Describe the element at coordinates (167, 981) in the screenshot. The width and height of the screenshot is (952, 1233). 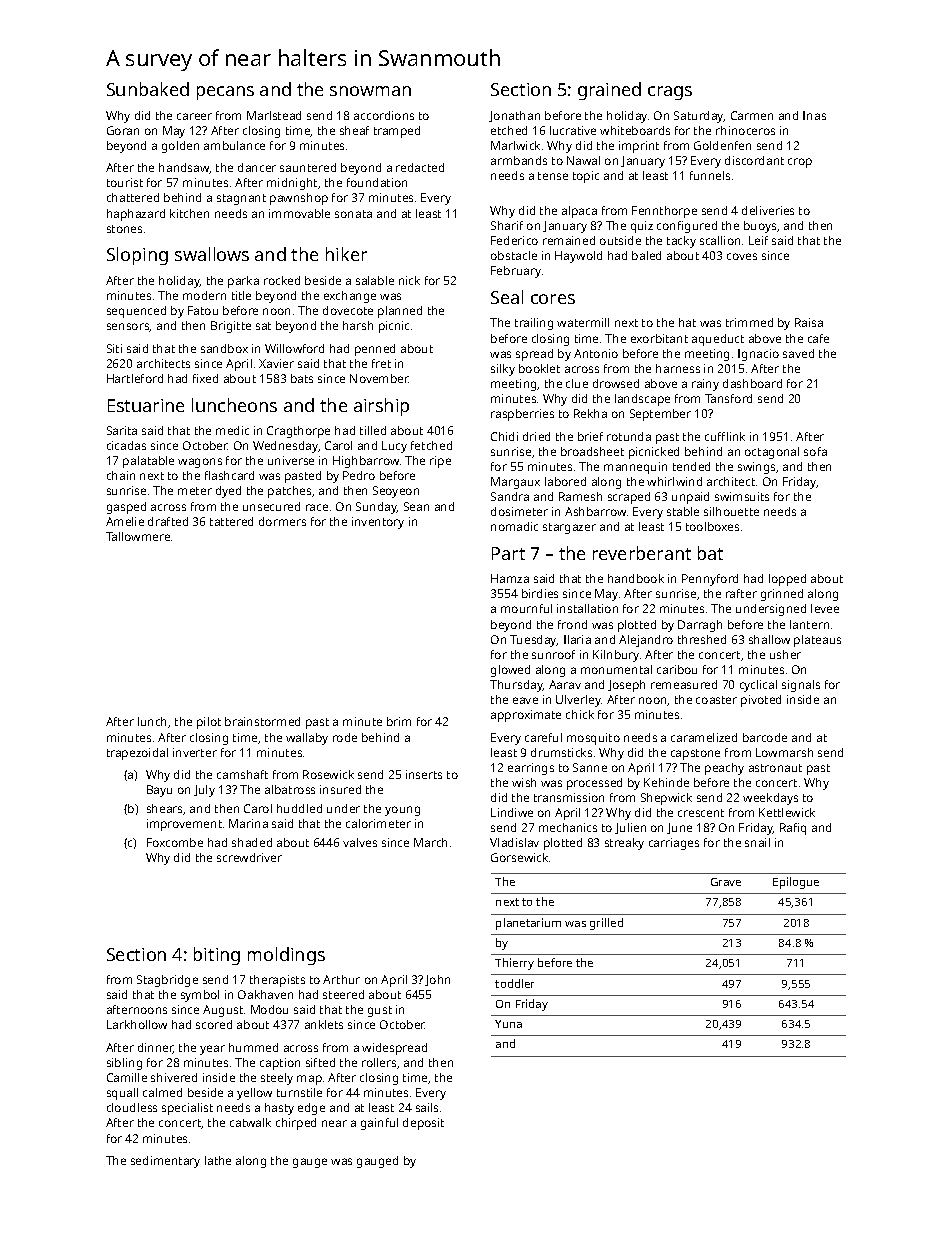
I see `Stagbridge` at that location.
